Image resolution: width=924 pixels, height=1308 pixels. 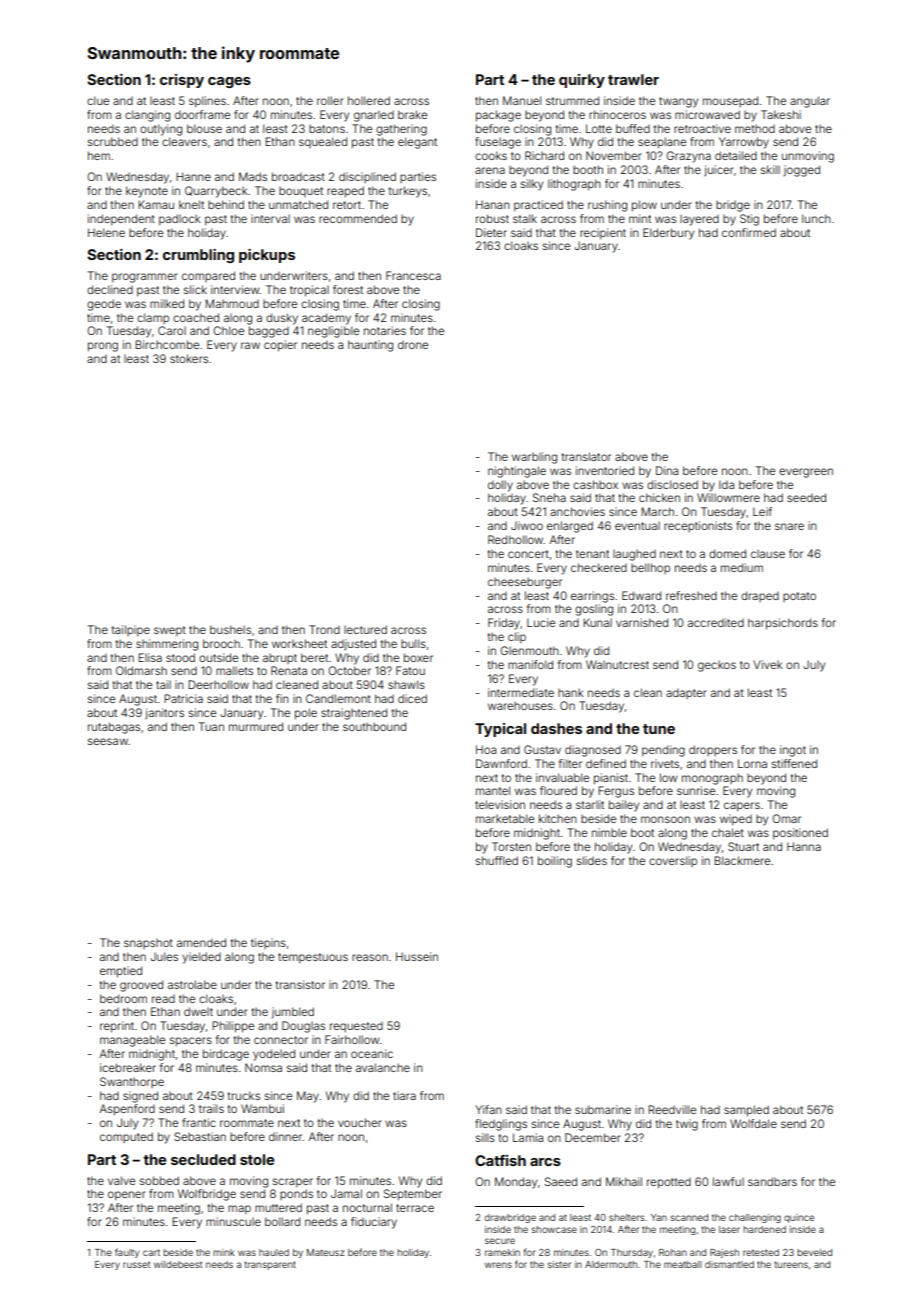 I want to click on Vivek, so click(x=768, y=664).
